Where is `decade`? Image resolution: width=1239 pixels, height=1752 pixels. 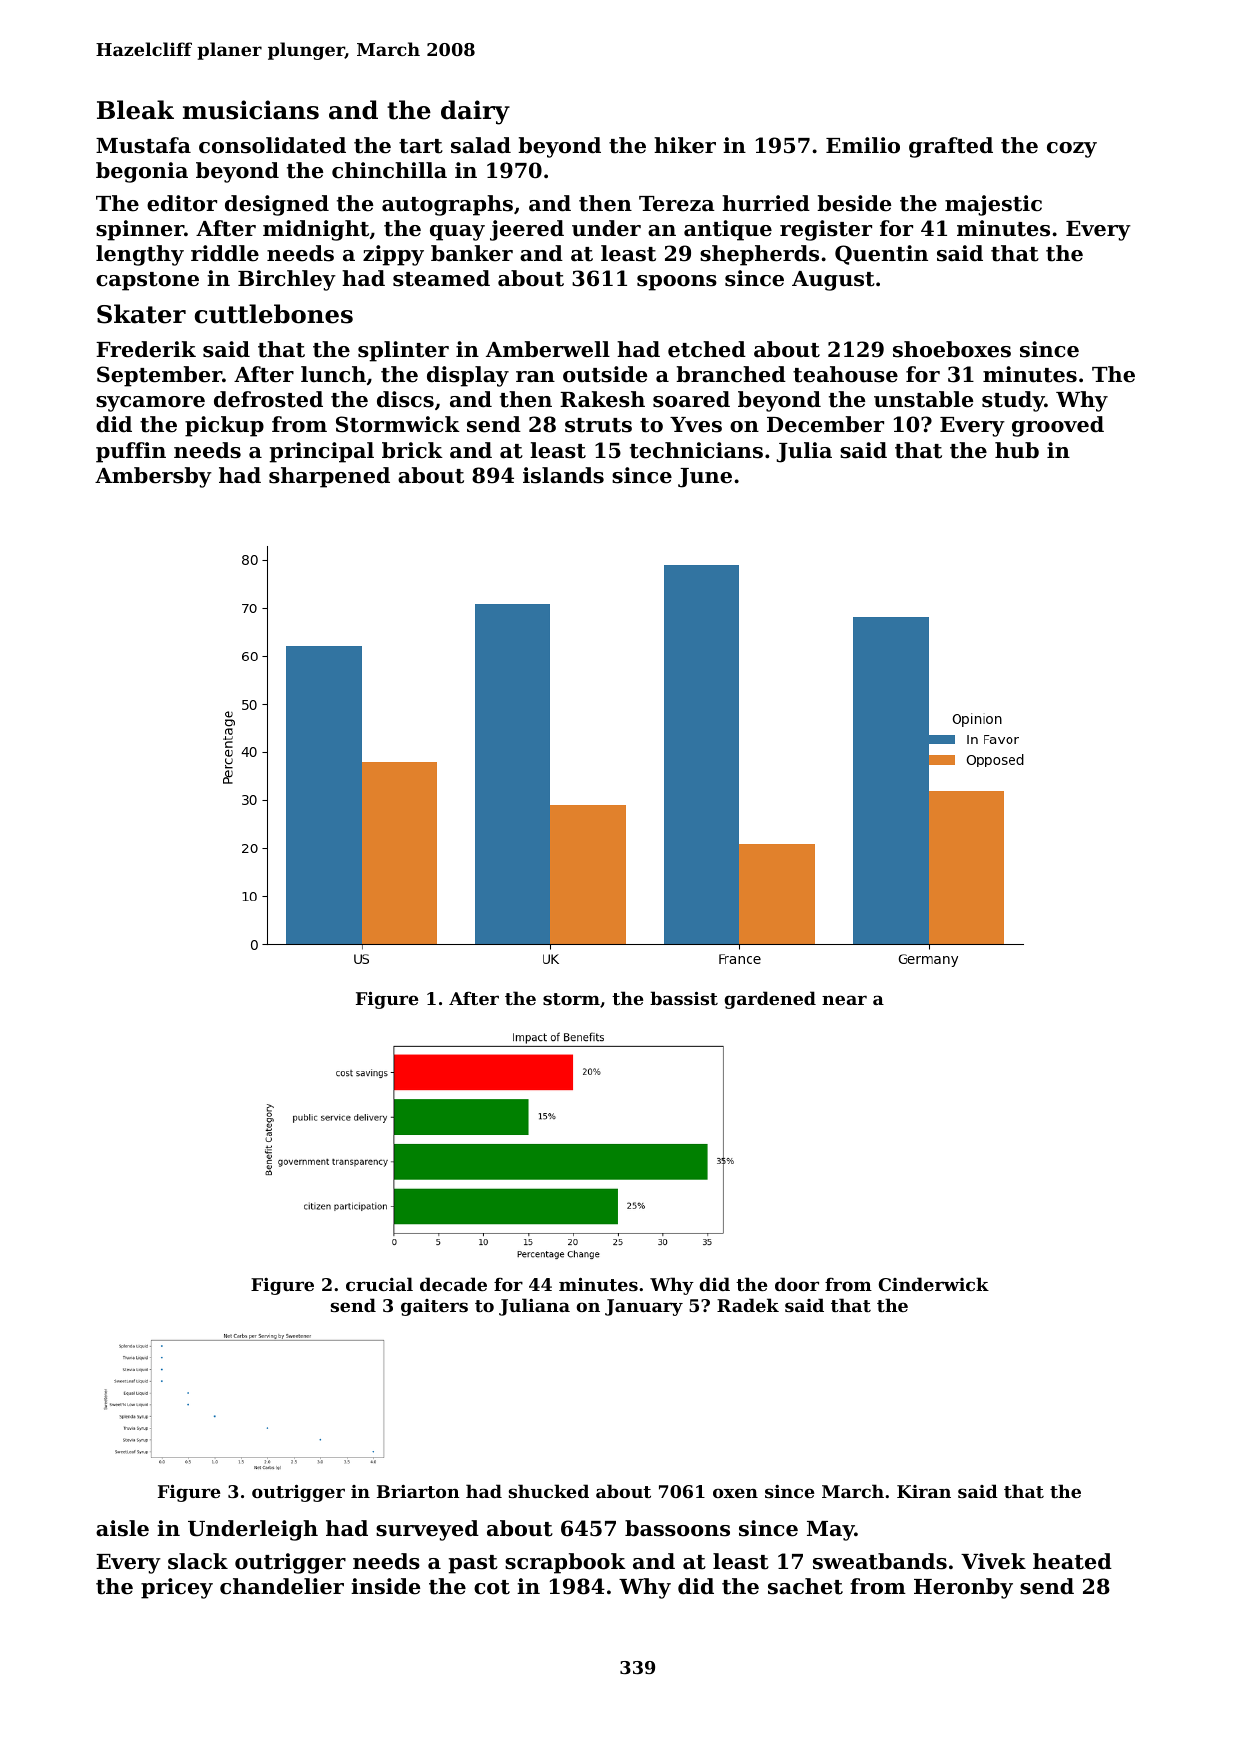 decade is located at coordinates (453, 1284).
